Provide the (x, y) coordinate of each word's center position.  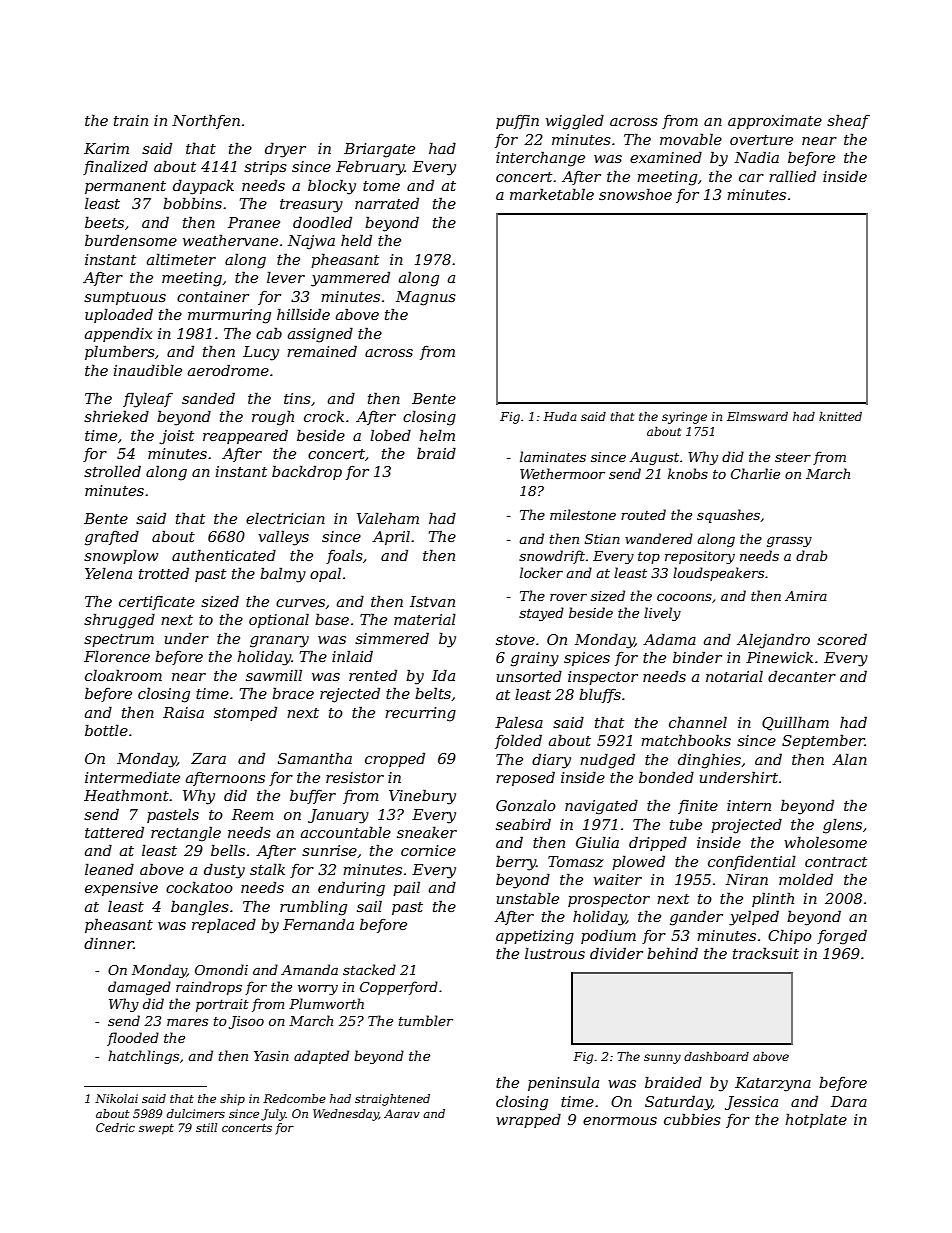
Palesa (519, 722)
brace (293, 693)
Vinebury (422, 797)
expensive (121, 889)
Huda (560, 416)
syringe (684, 418)
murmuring (229, 316)
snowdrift (552, 557)
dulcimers (196, 1113)
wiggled (575, 122)
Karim (106, 148)
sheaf (848, 121)
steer (793, 457)
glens (842, 826)
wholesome (825, 842)
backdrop (307, 472)
